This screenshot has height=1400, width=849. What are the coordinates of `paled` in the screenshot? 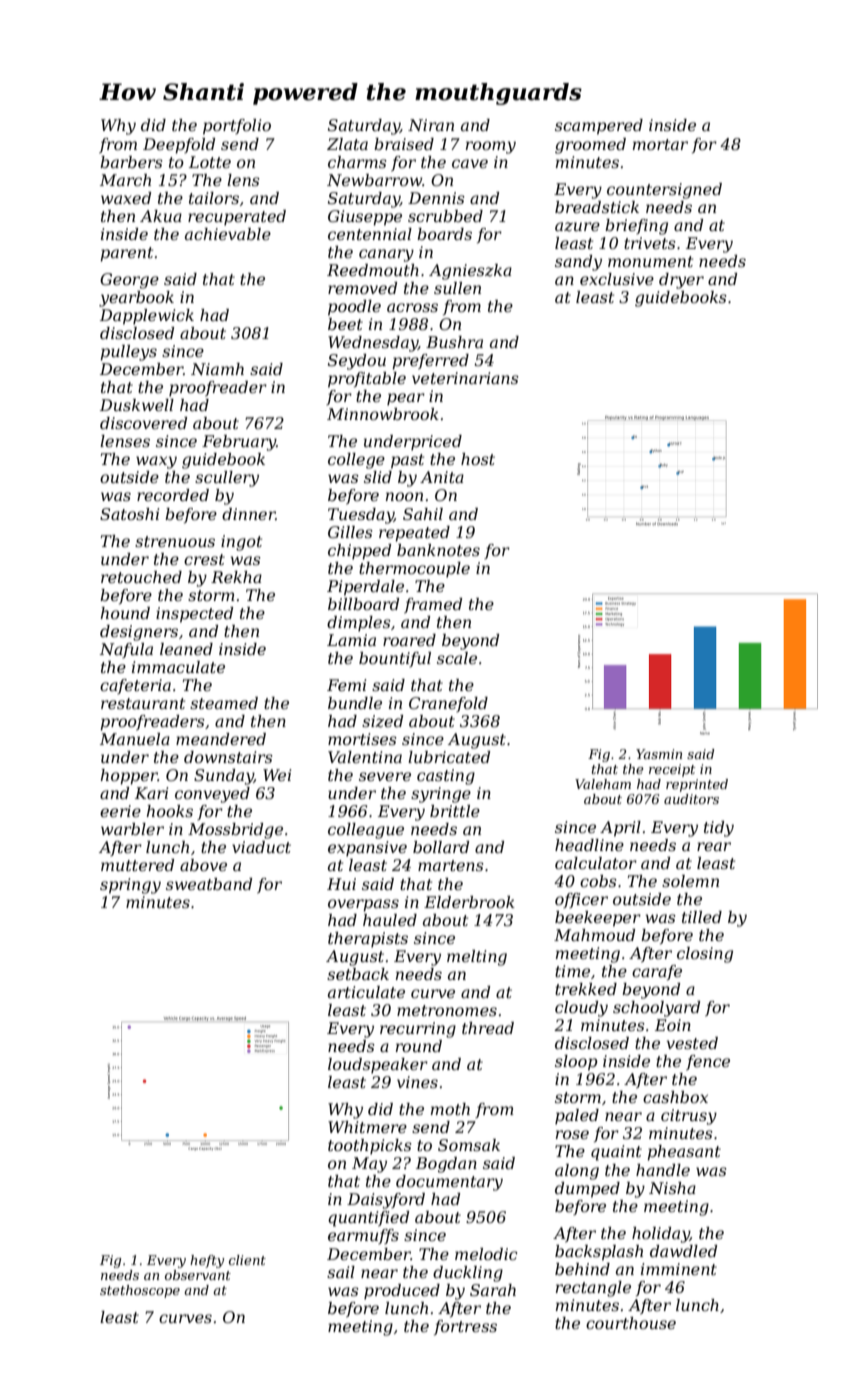 It's located at (577, 1117).
